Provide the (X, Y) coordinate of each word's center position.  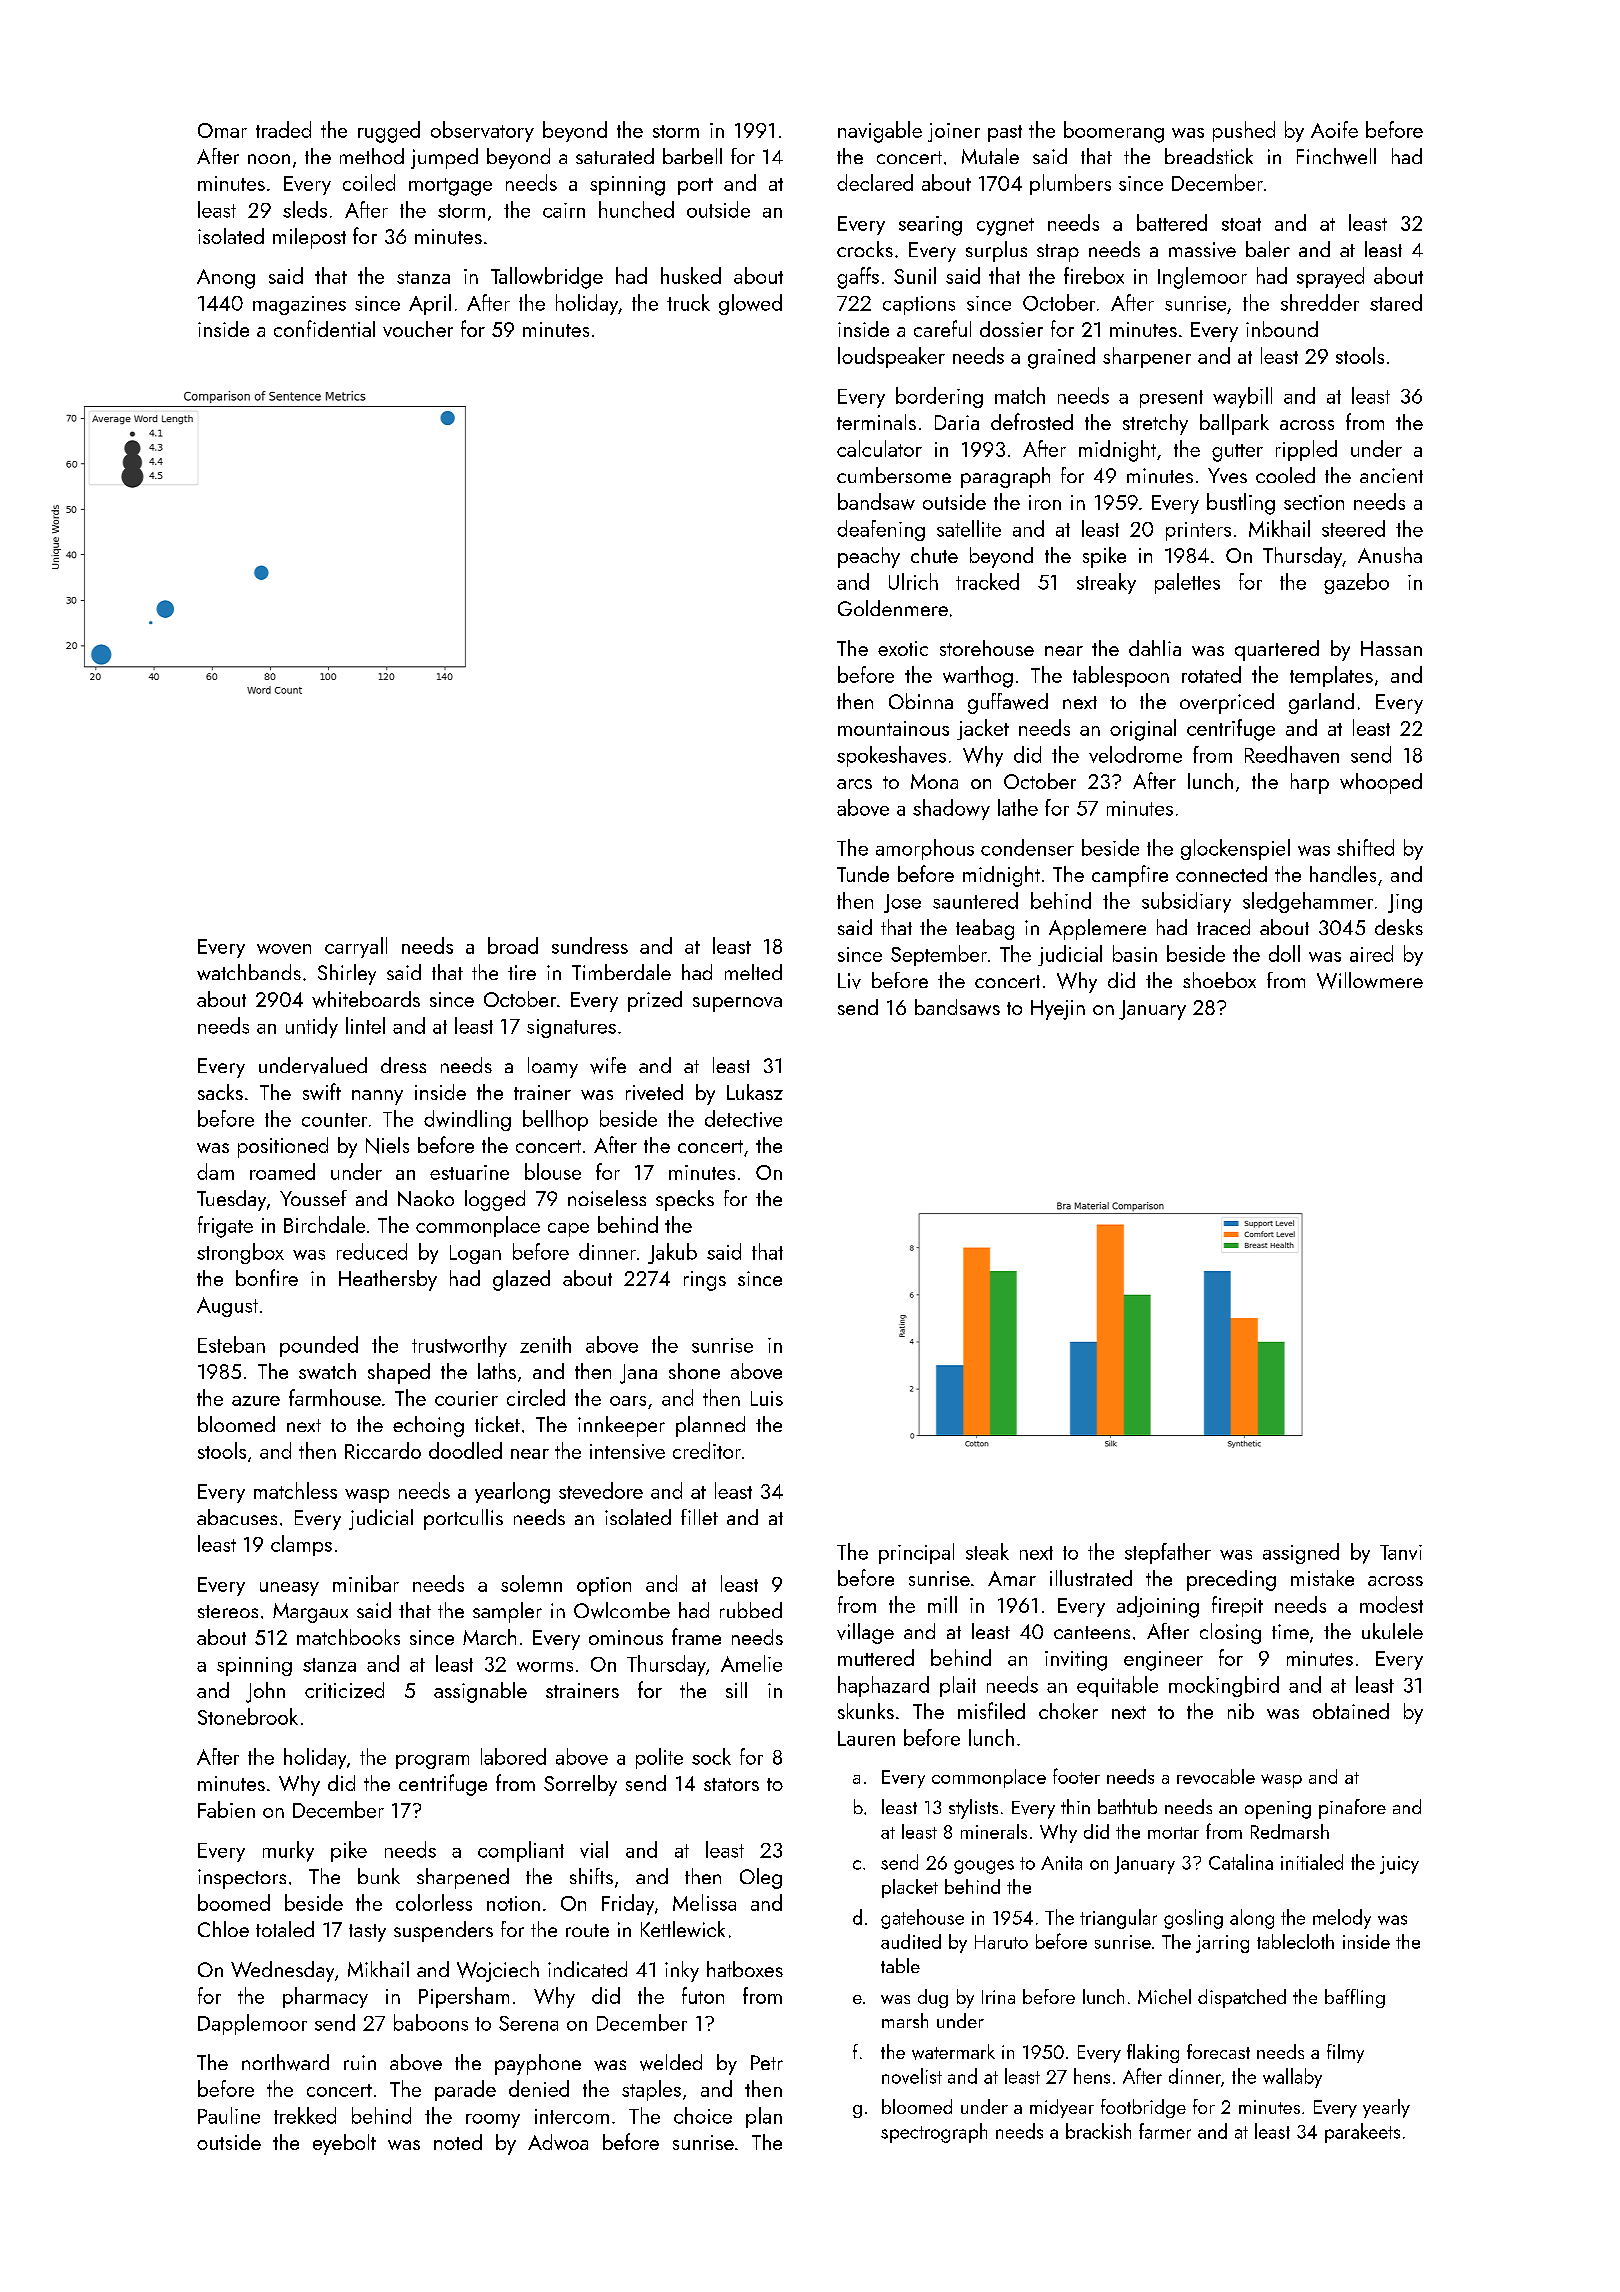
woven (284, 949)
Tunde (863, 874)
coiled (369, 182)
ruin (360, 2062)
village (865, 1633)
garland (1321, 703)
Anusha (1390, 555)
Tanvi (1401, 1552)
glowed (750, 304)
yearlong (512, 1493)
